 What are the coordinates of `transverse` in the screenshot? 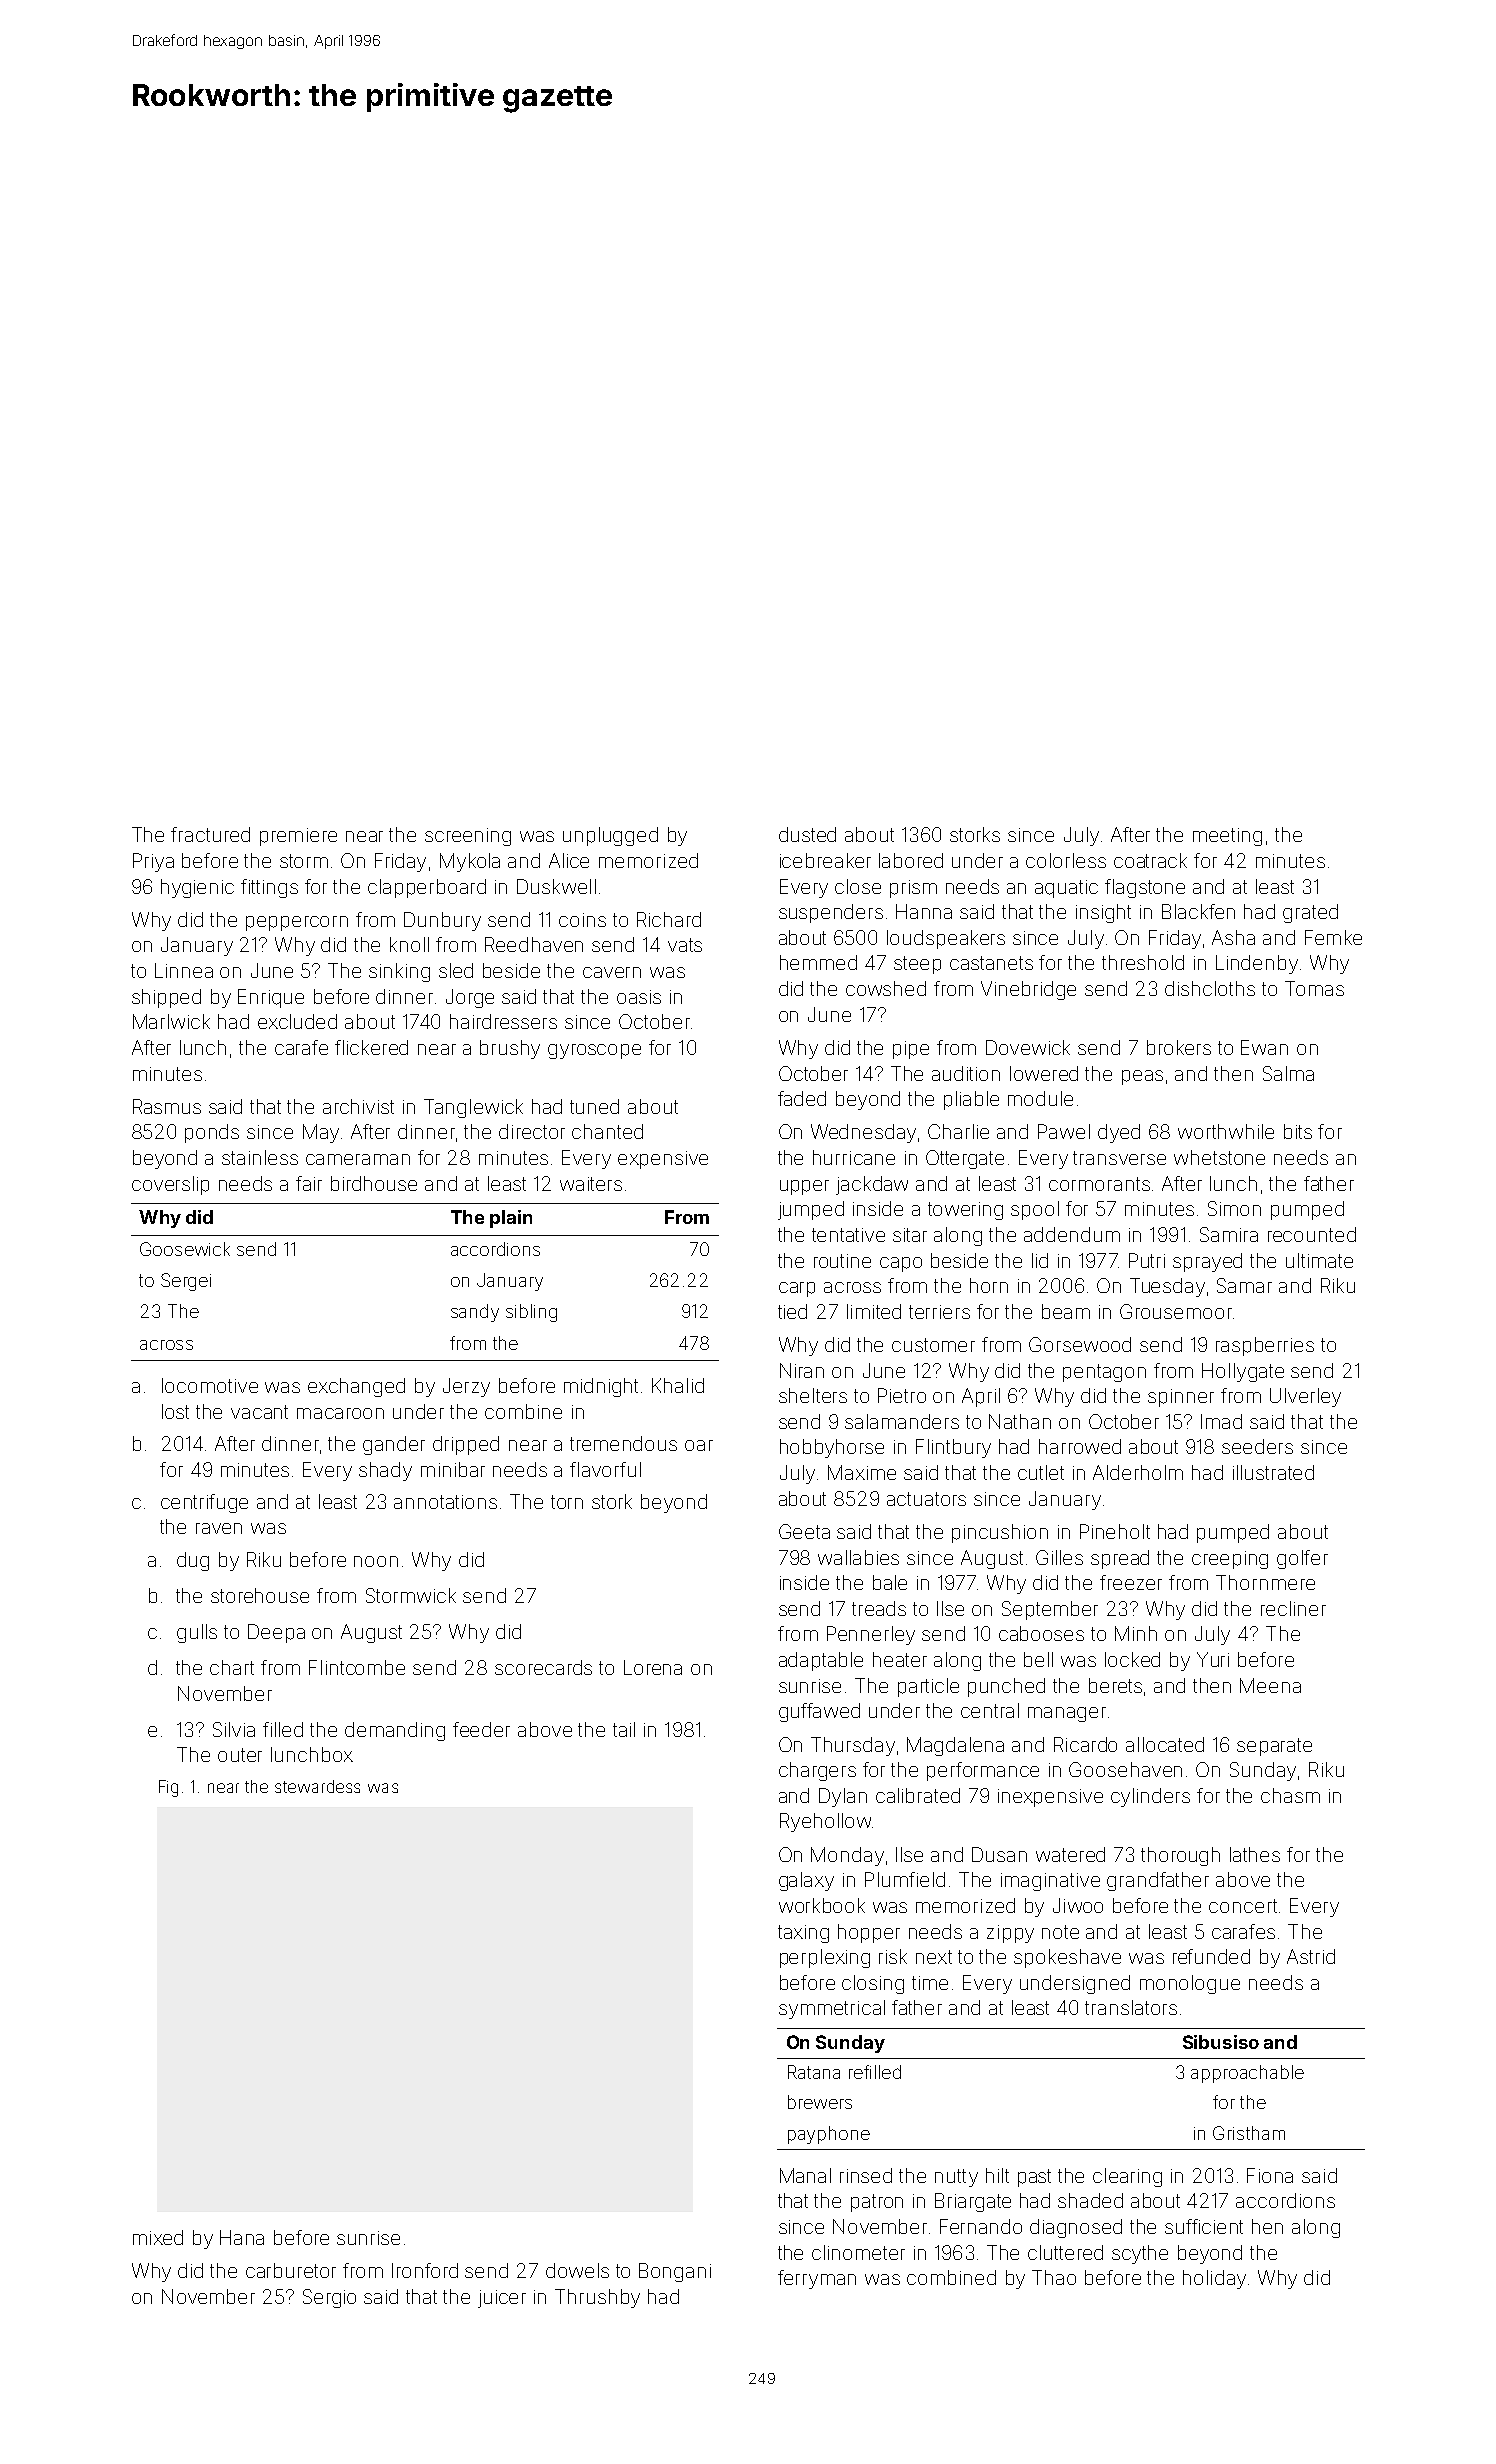 It's located at (1119, 1158).
